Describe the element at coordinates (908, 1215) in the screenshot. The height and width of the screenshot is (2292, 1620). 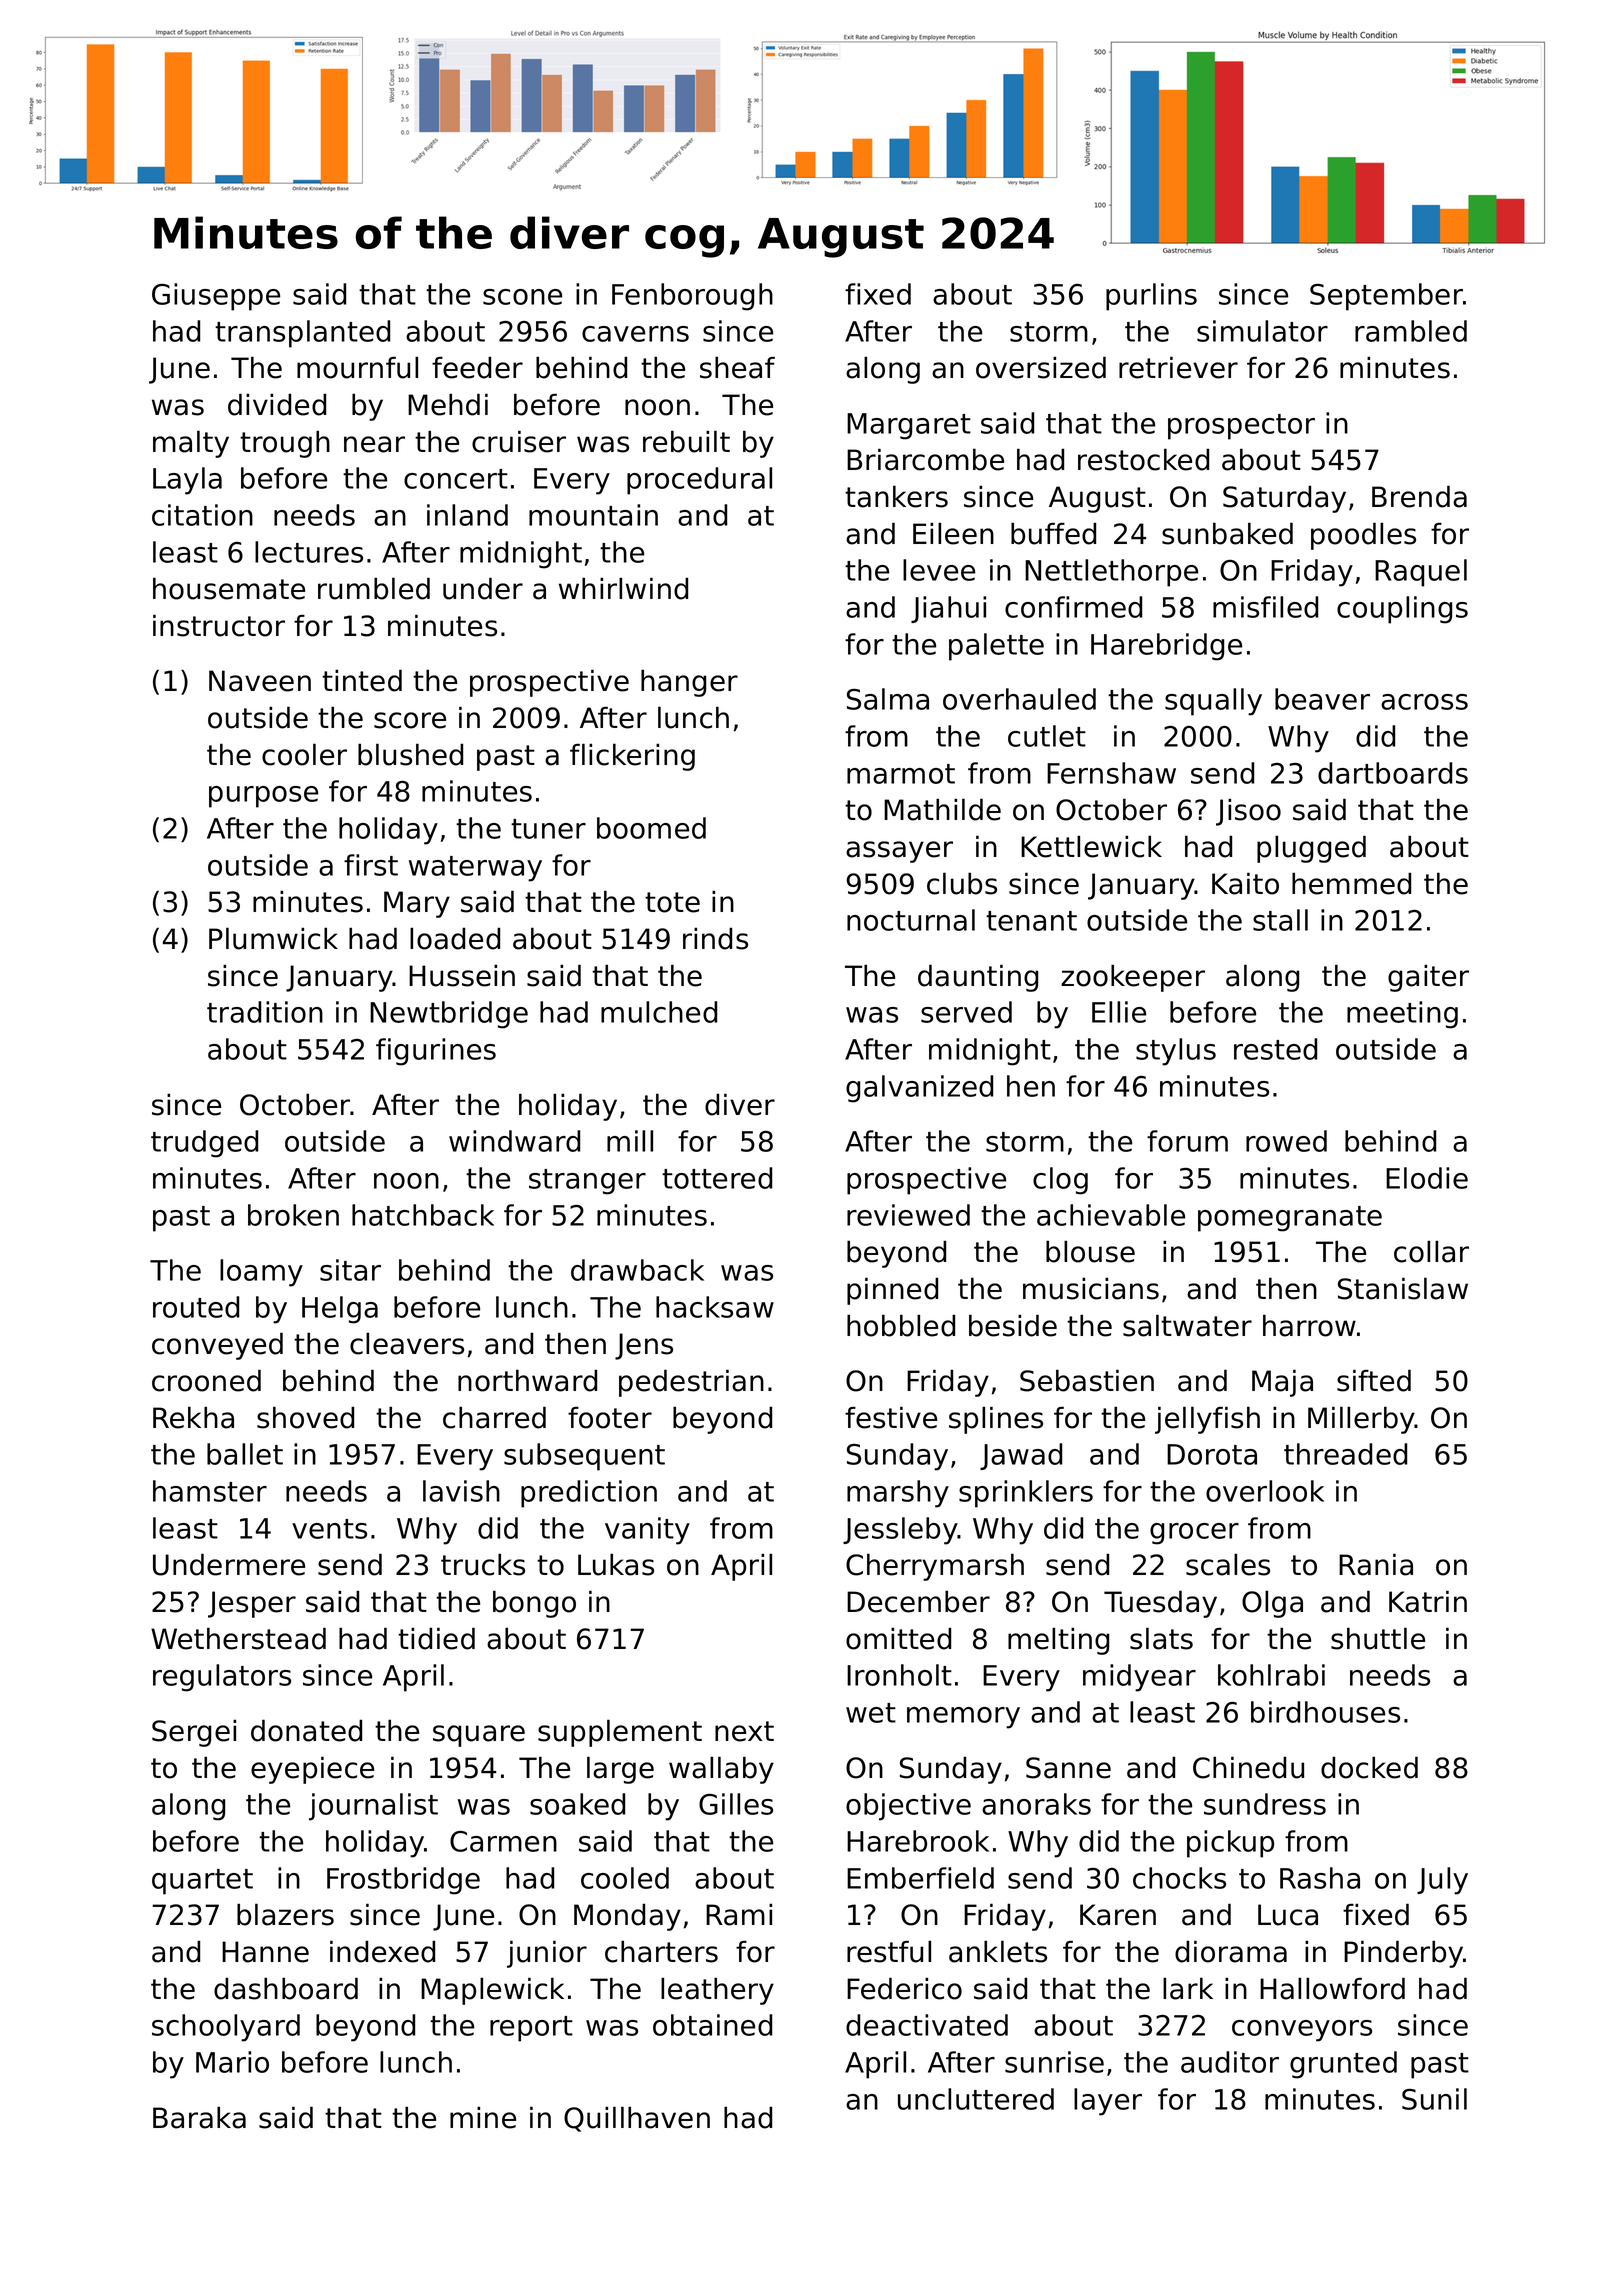
I see `reviewed` at that location.
